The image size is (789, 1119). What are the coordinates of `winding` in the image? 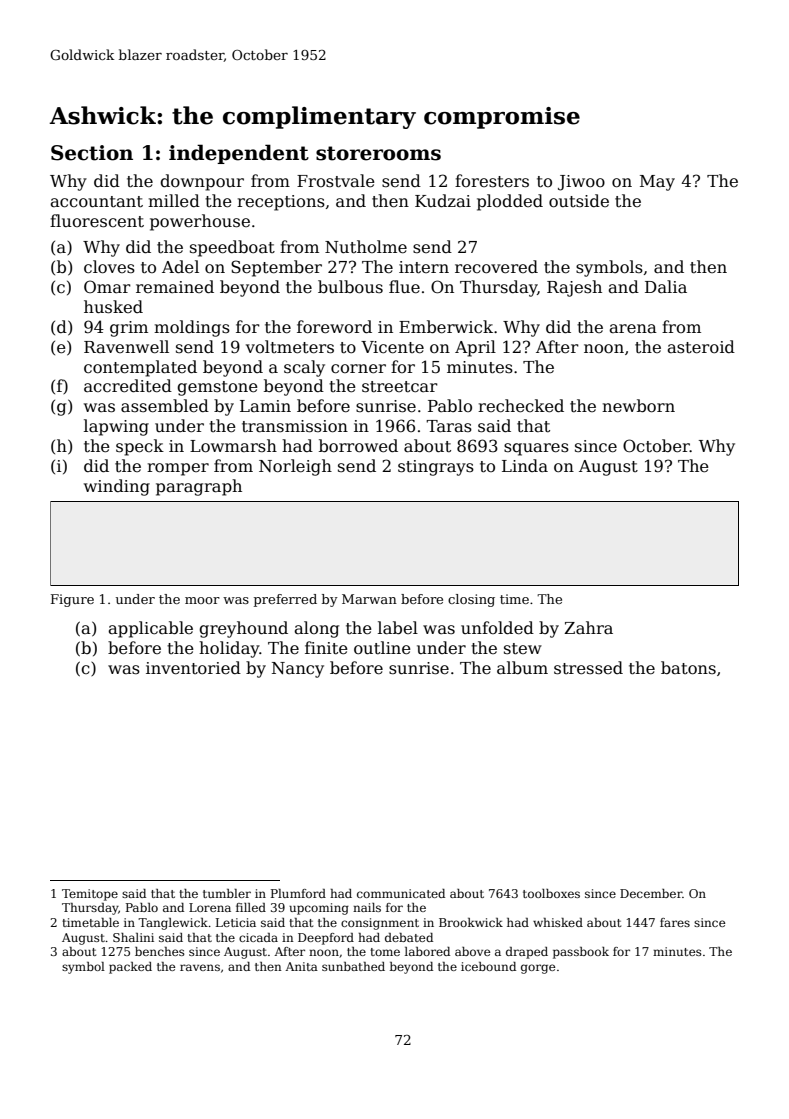 It's located at (117, 487).
